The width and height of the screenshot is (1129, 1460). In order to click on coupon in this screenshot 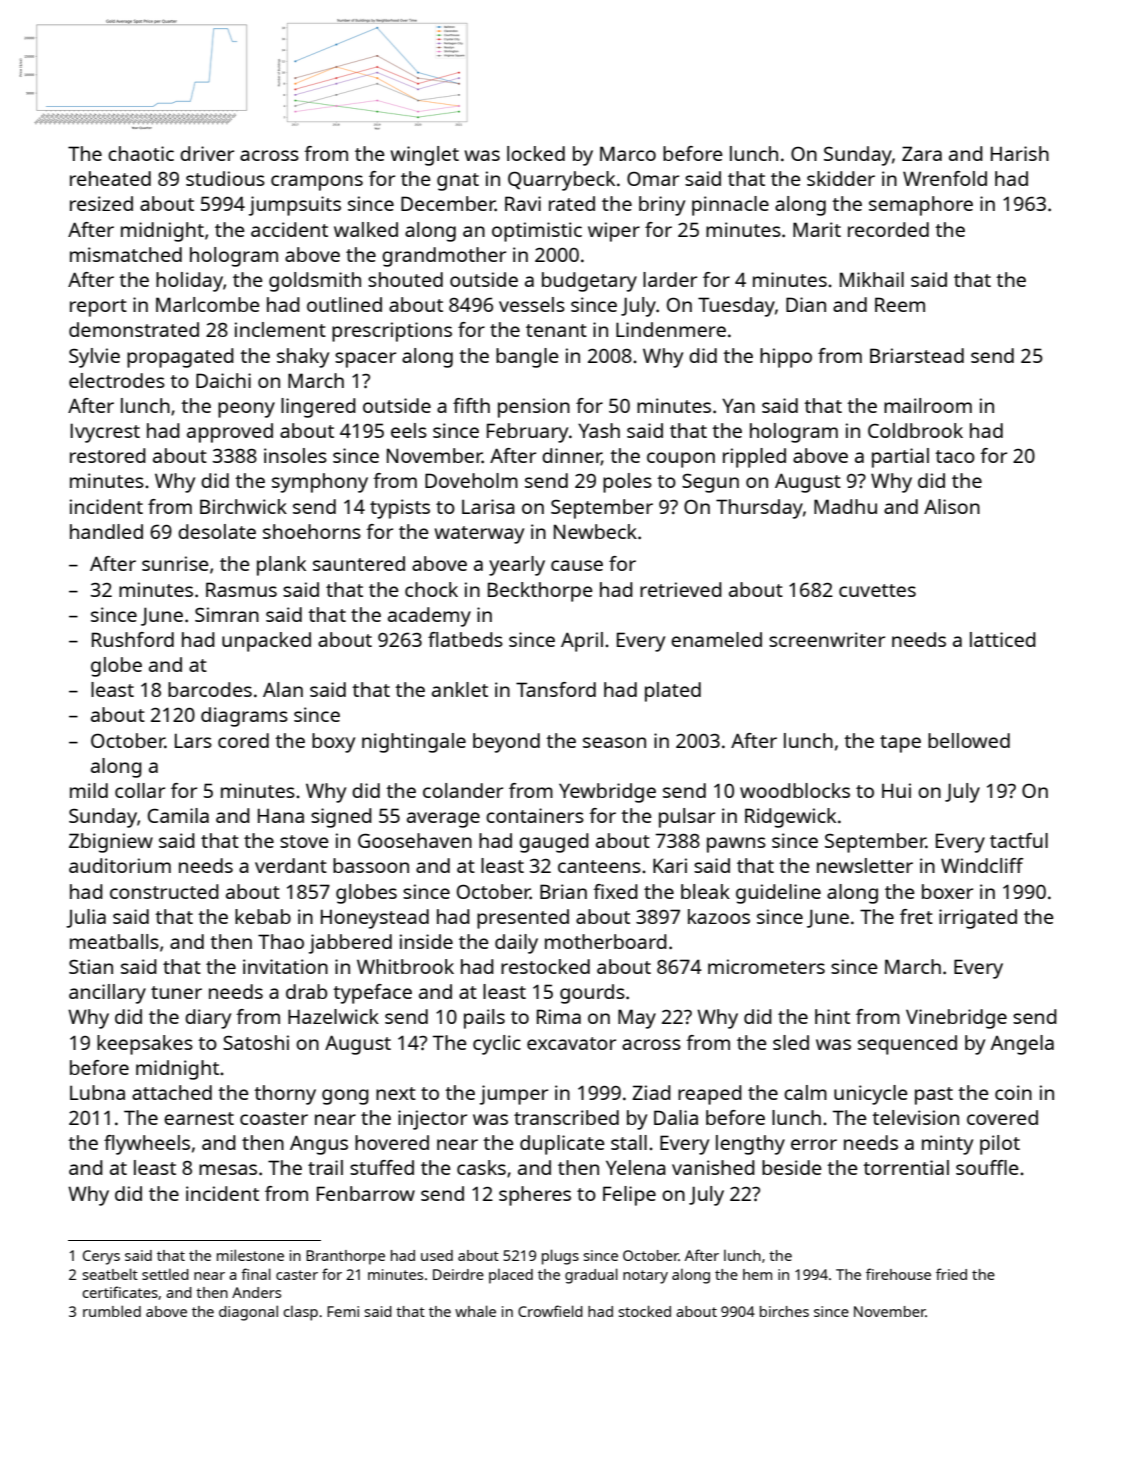, I will do `click(681, 460)`.
